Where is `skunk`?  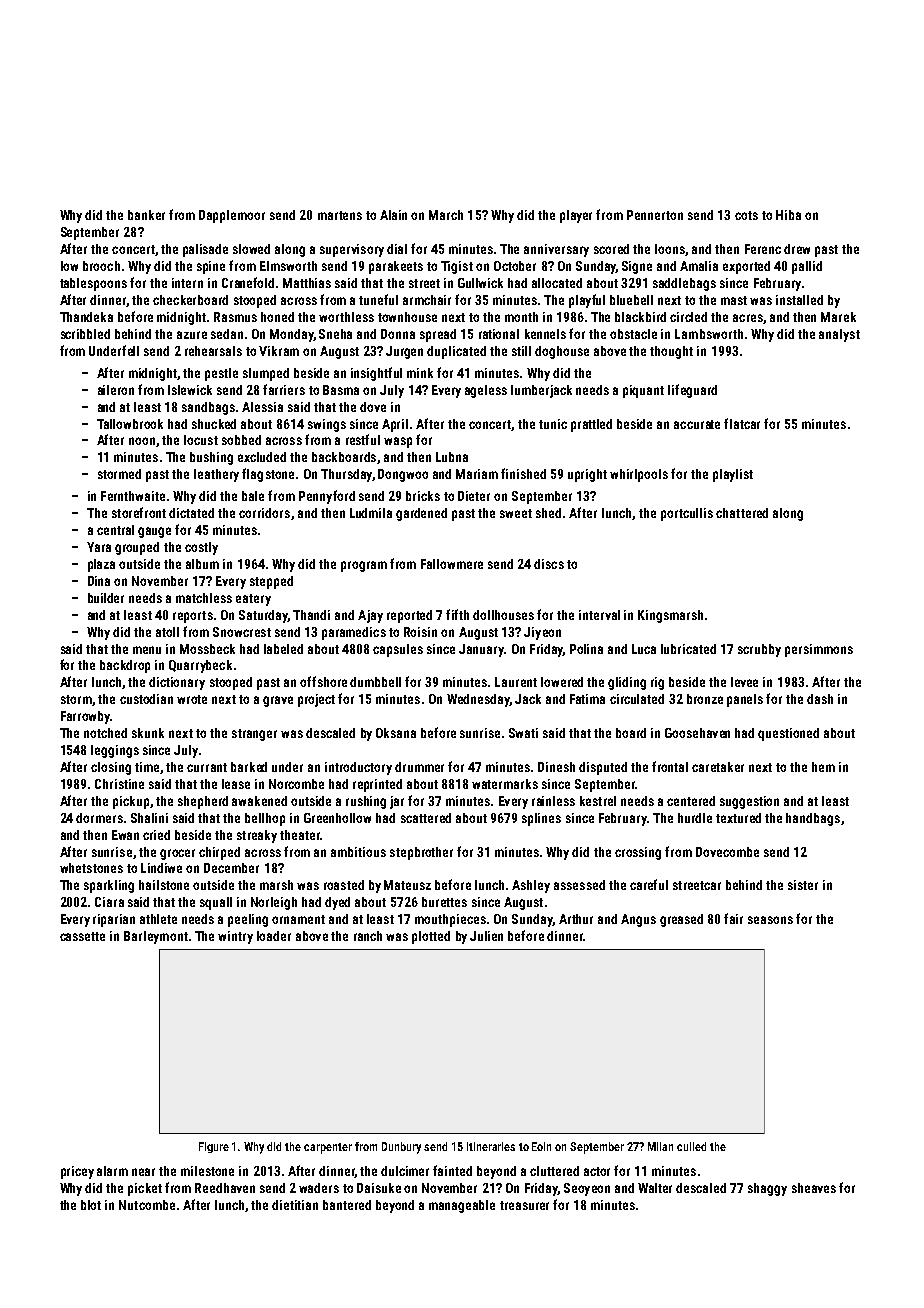
skunk is located at coordinates (148, 733).
